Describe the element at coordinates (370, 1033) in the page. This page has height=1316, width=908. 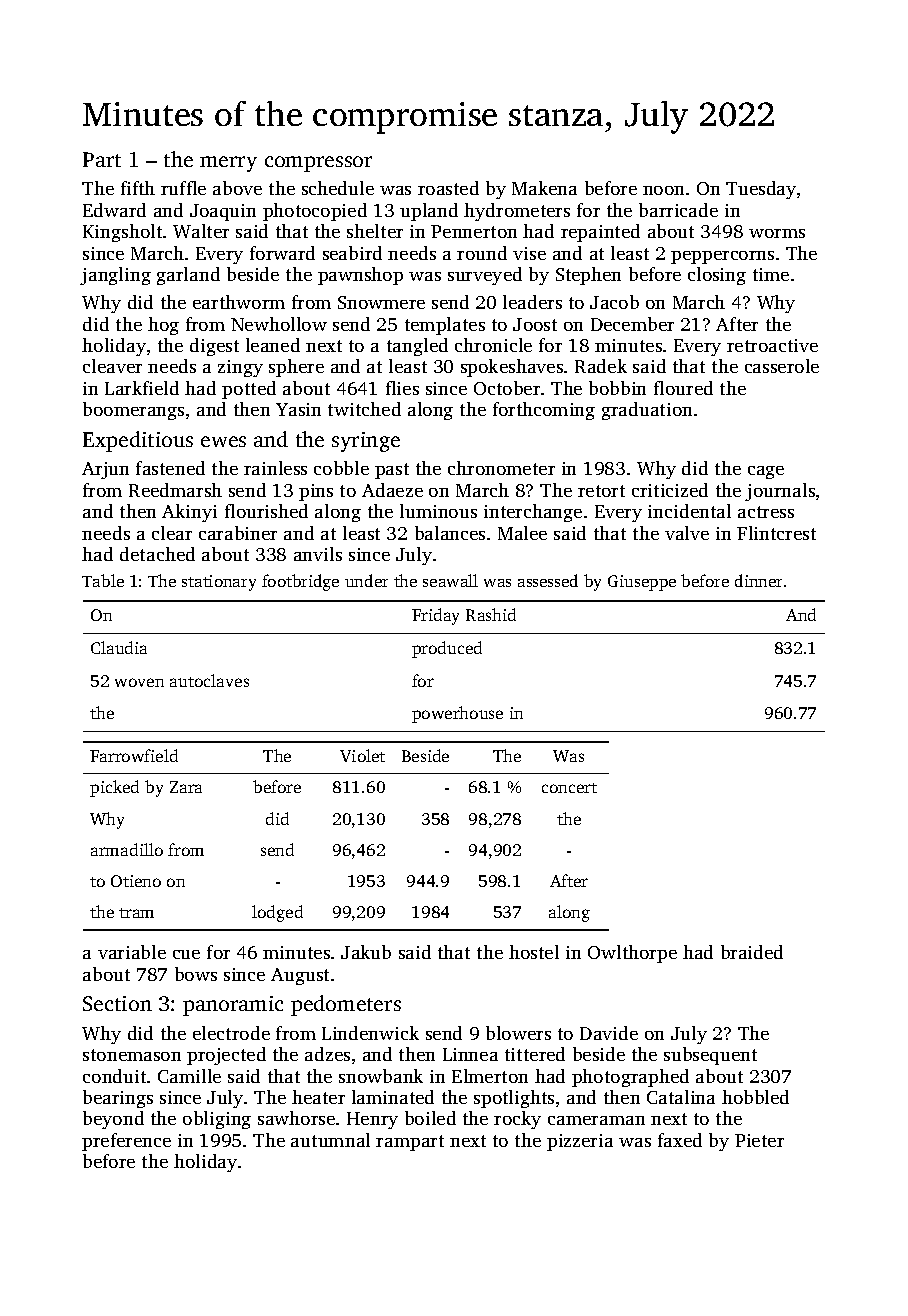
I see `Lindenwick` at that location.
